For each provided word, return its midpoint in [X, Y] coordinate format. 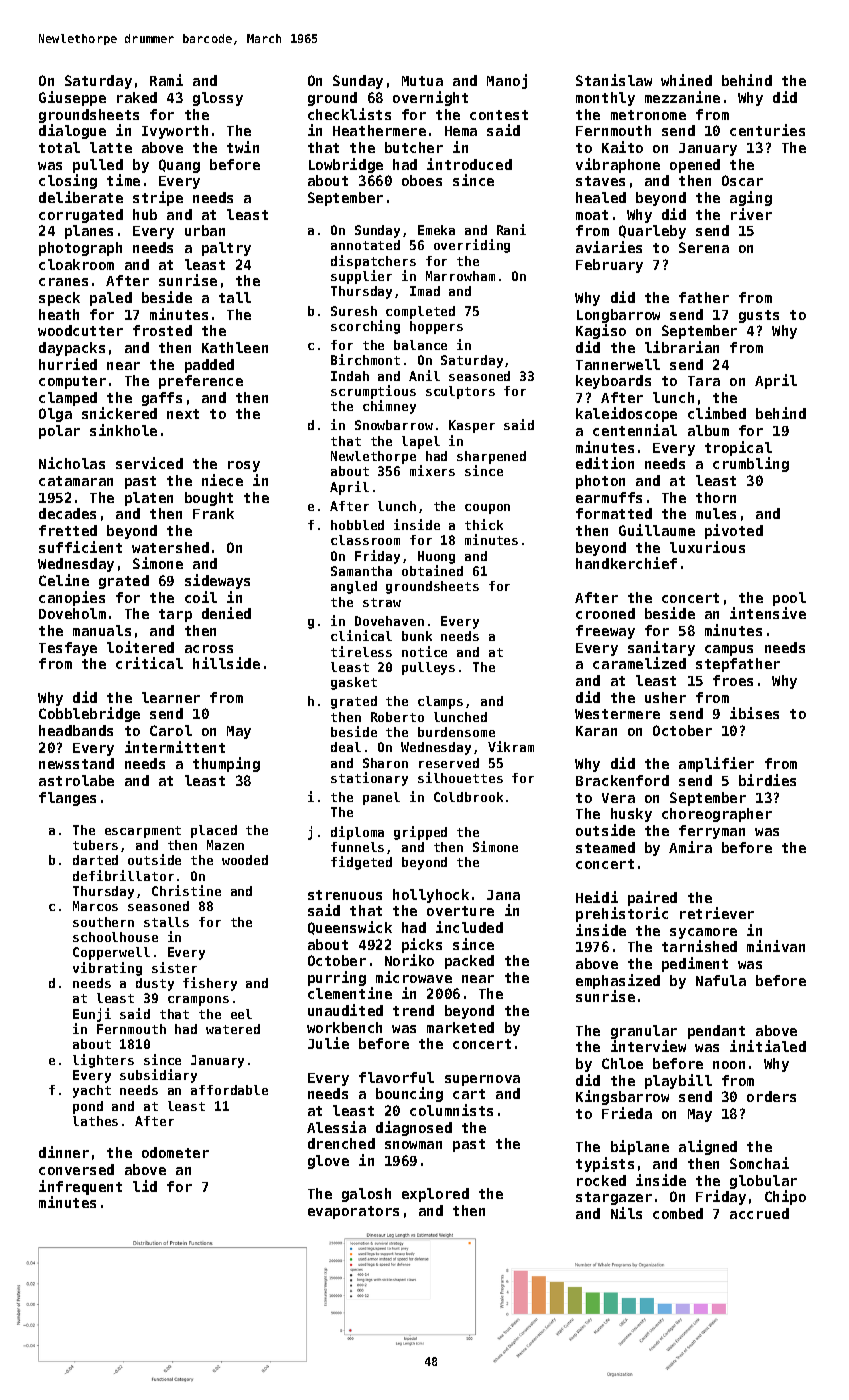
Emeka [436, 230]
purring [337, 978]
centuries [767, 130]
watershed [170, 547]
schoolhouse [115, 937]
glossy [218, 99]
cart [469, 1094]
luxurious [707, 547]
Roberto [397, 717]
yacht [92, 1091]
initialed [768, 1046]
